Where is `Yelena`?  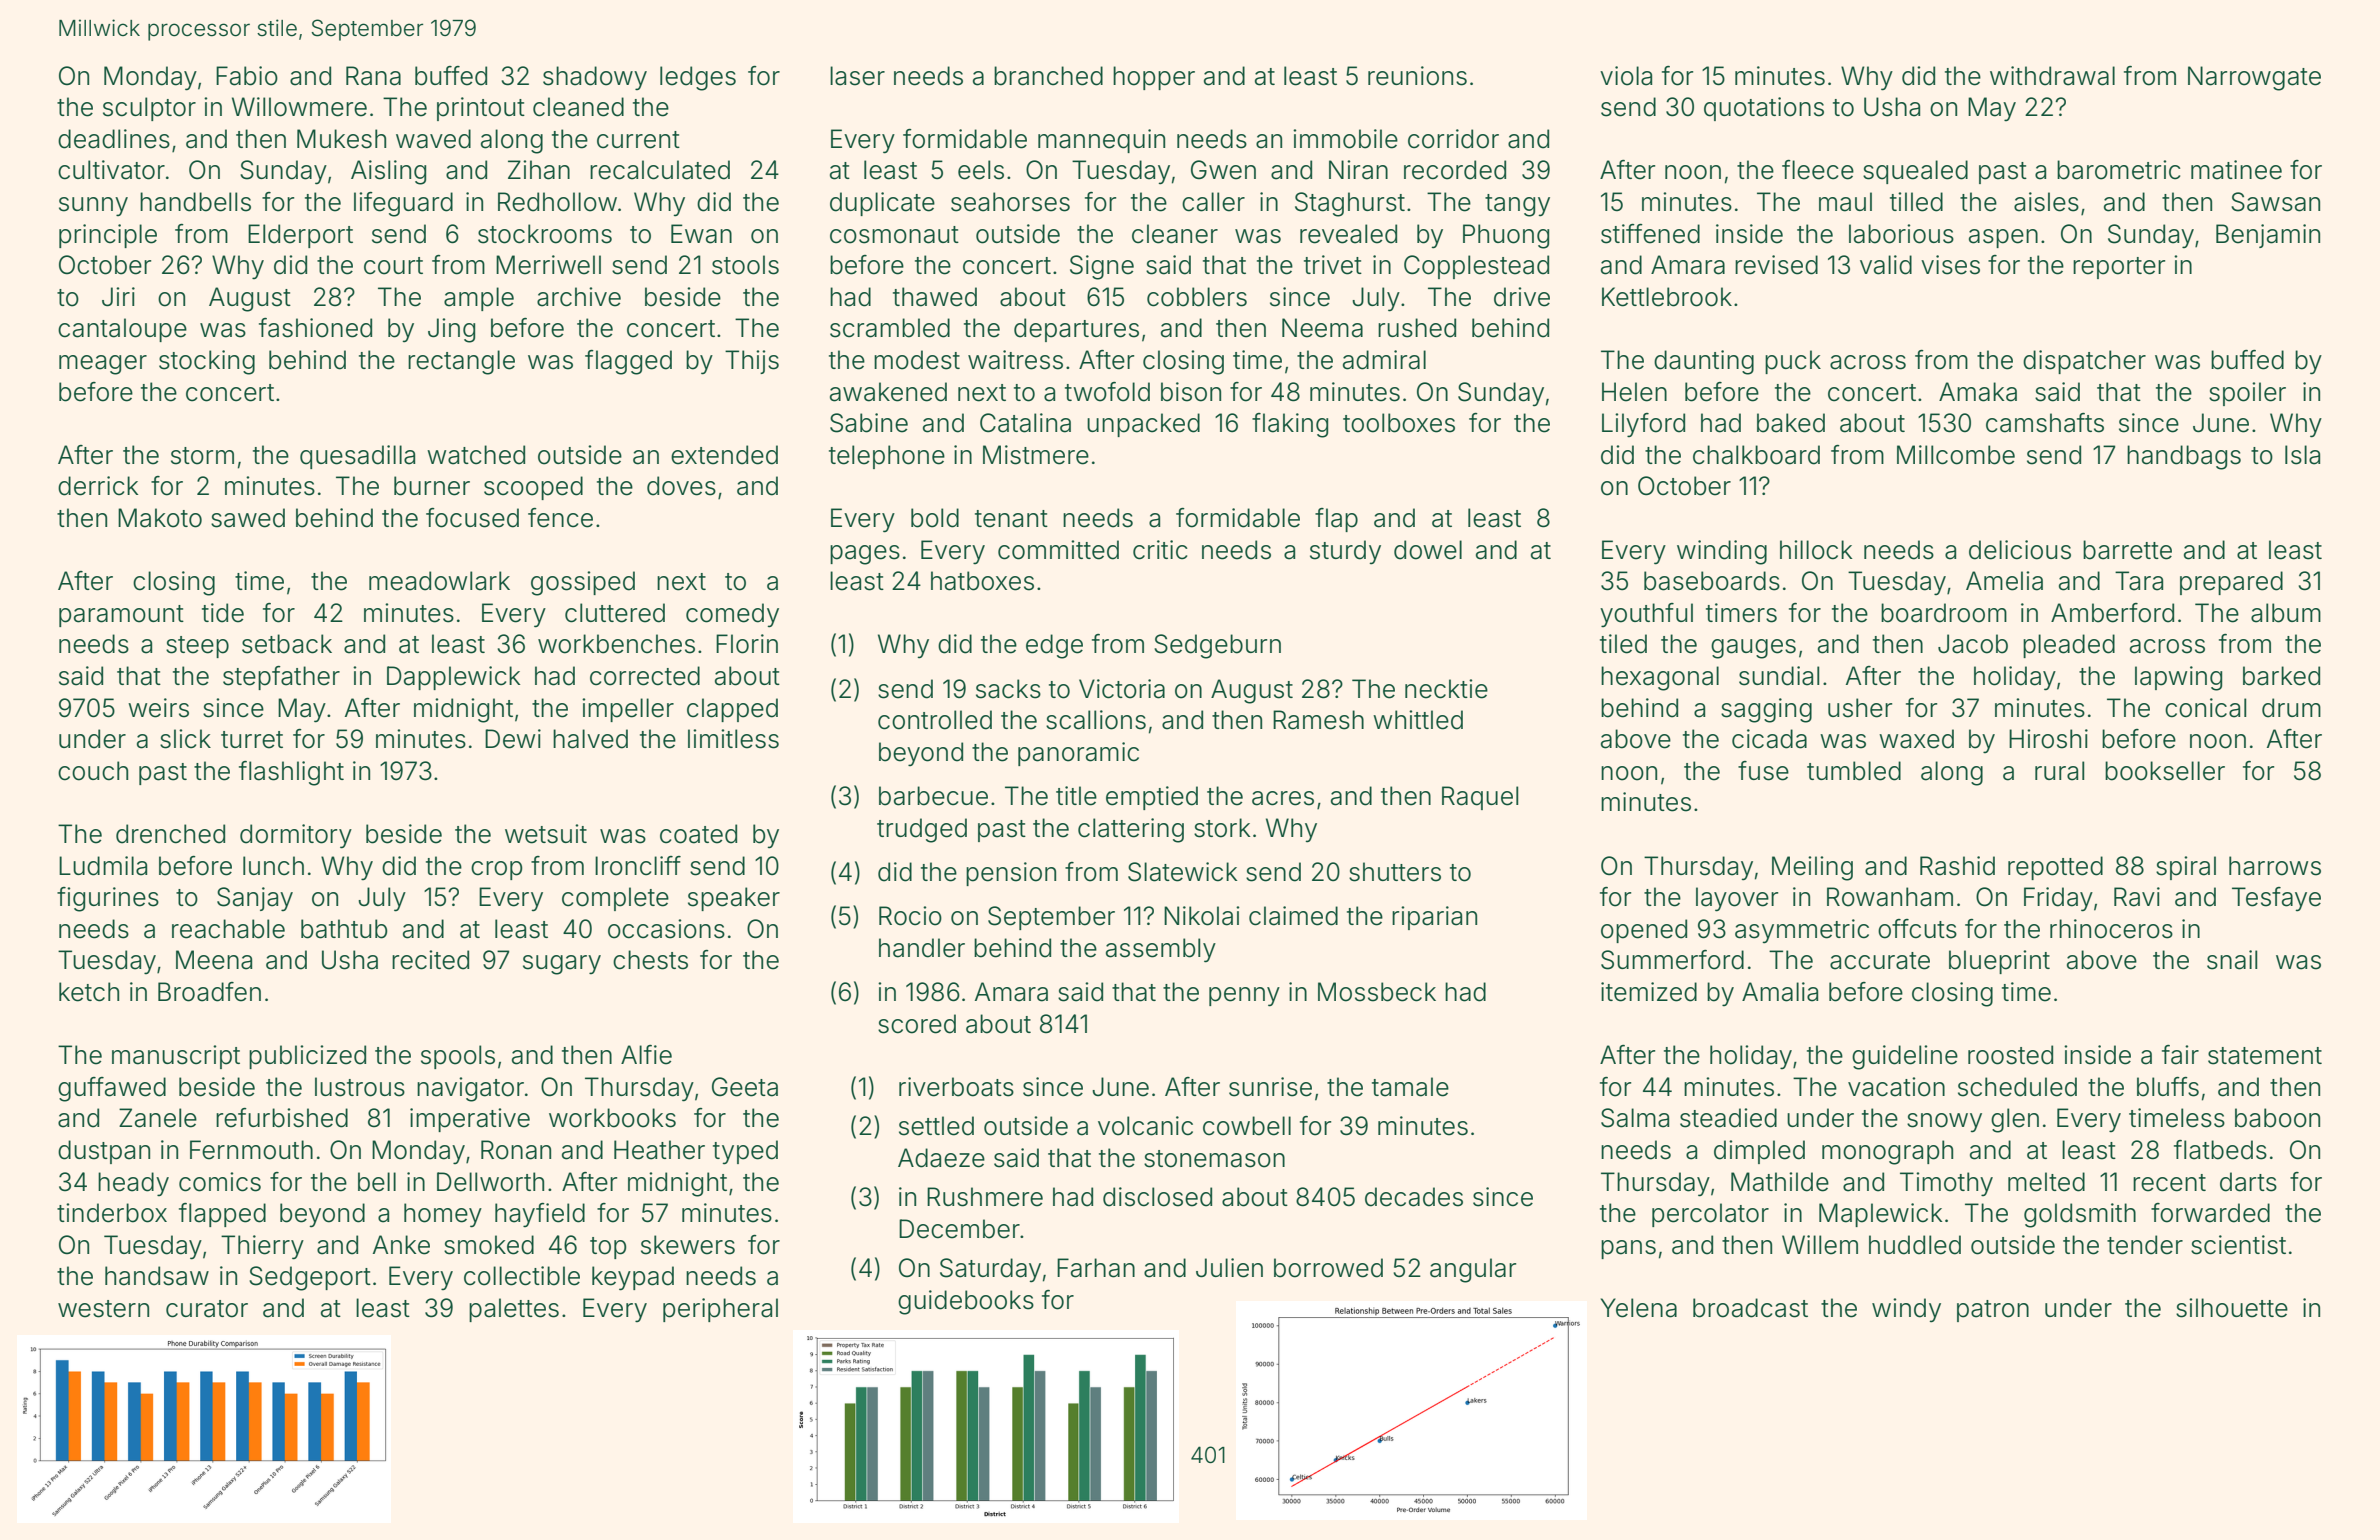 Yelena is located at coordinates (1639, 1308).
